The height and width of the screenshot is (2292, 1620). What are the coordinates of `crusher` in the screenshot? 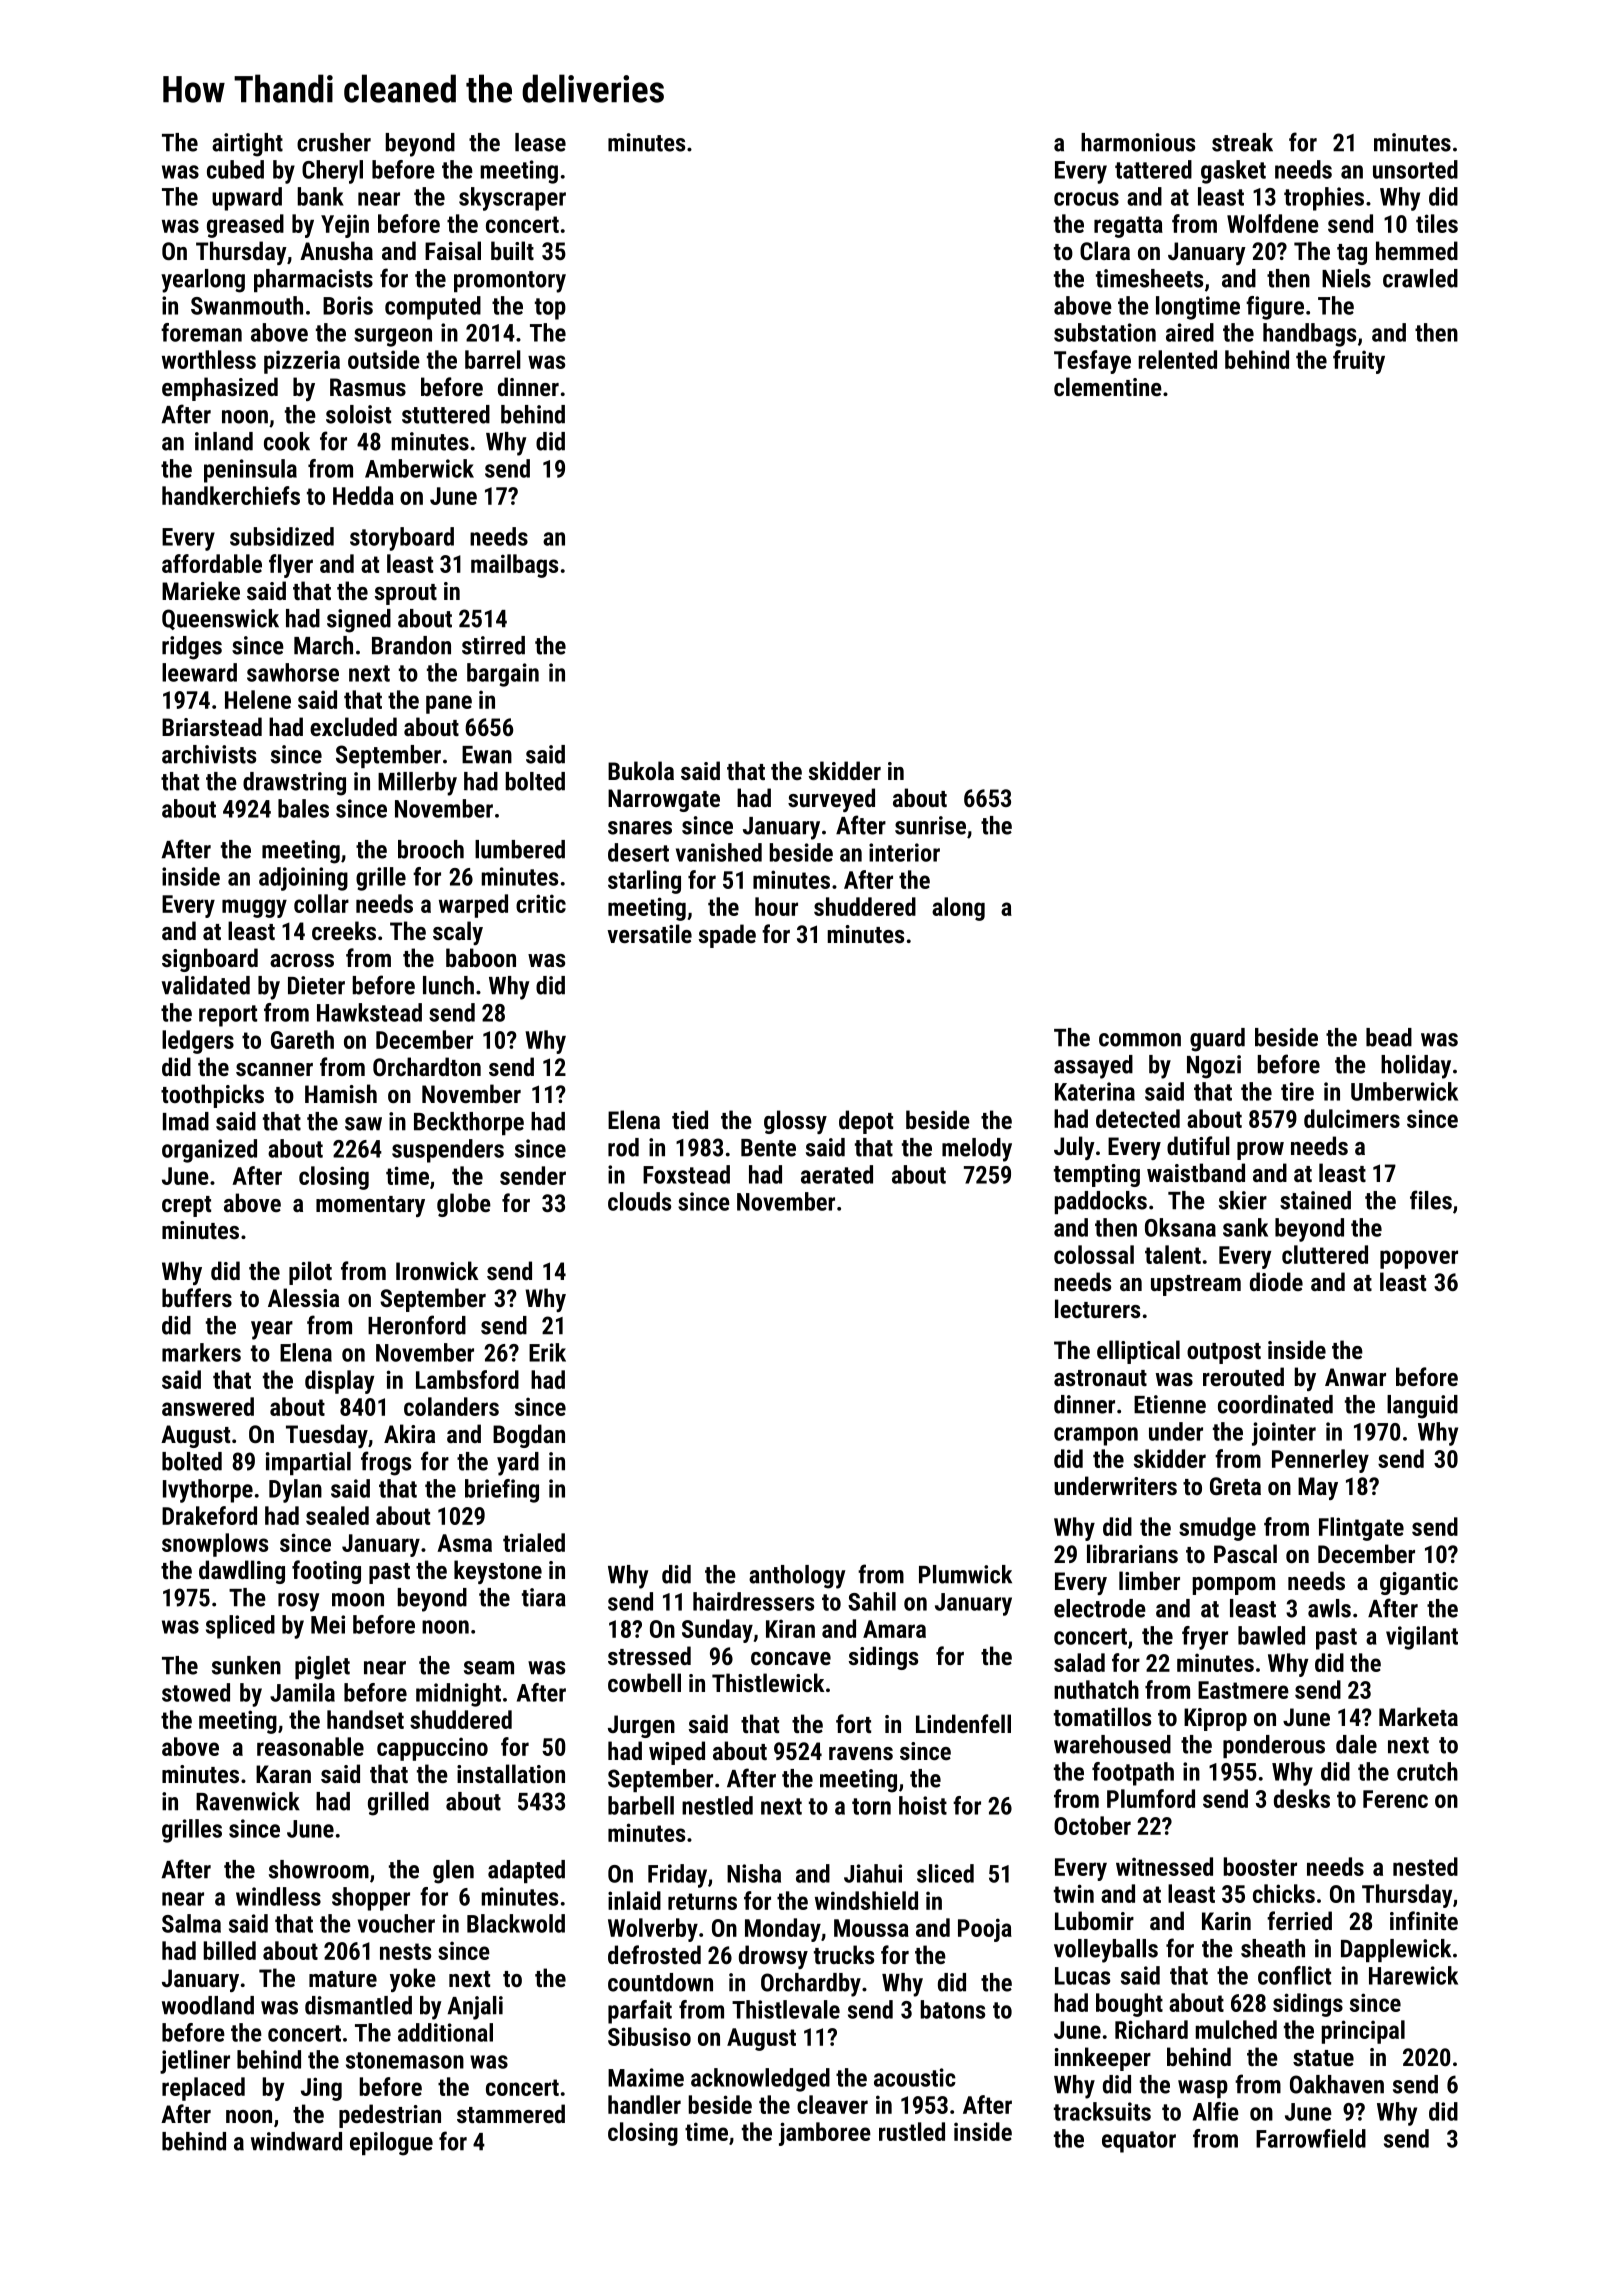 It's located at (334, 142).
